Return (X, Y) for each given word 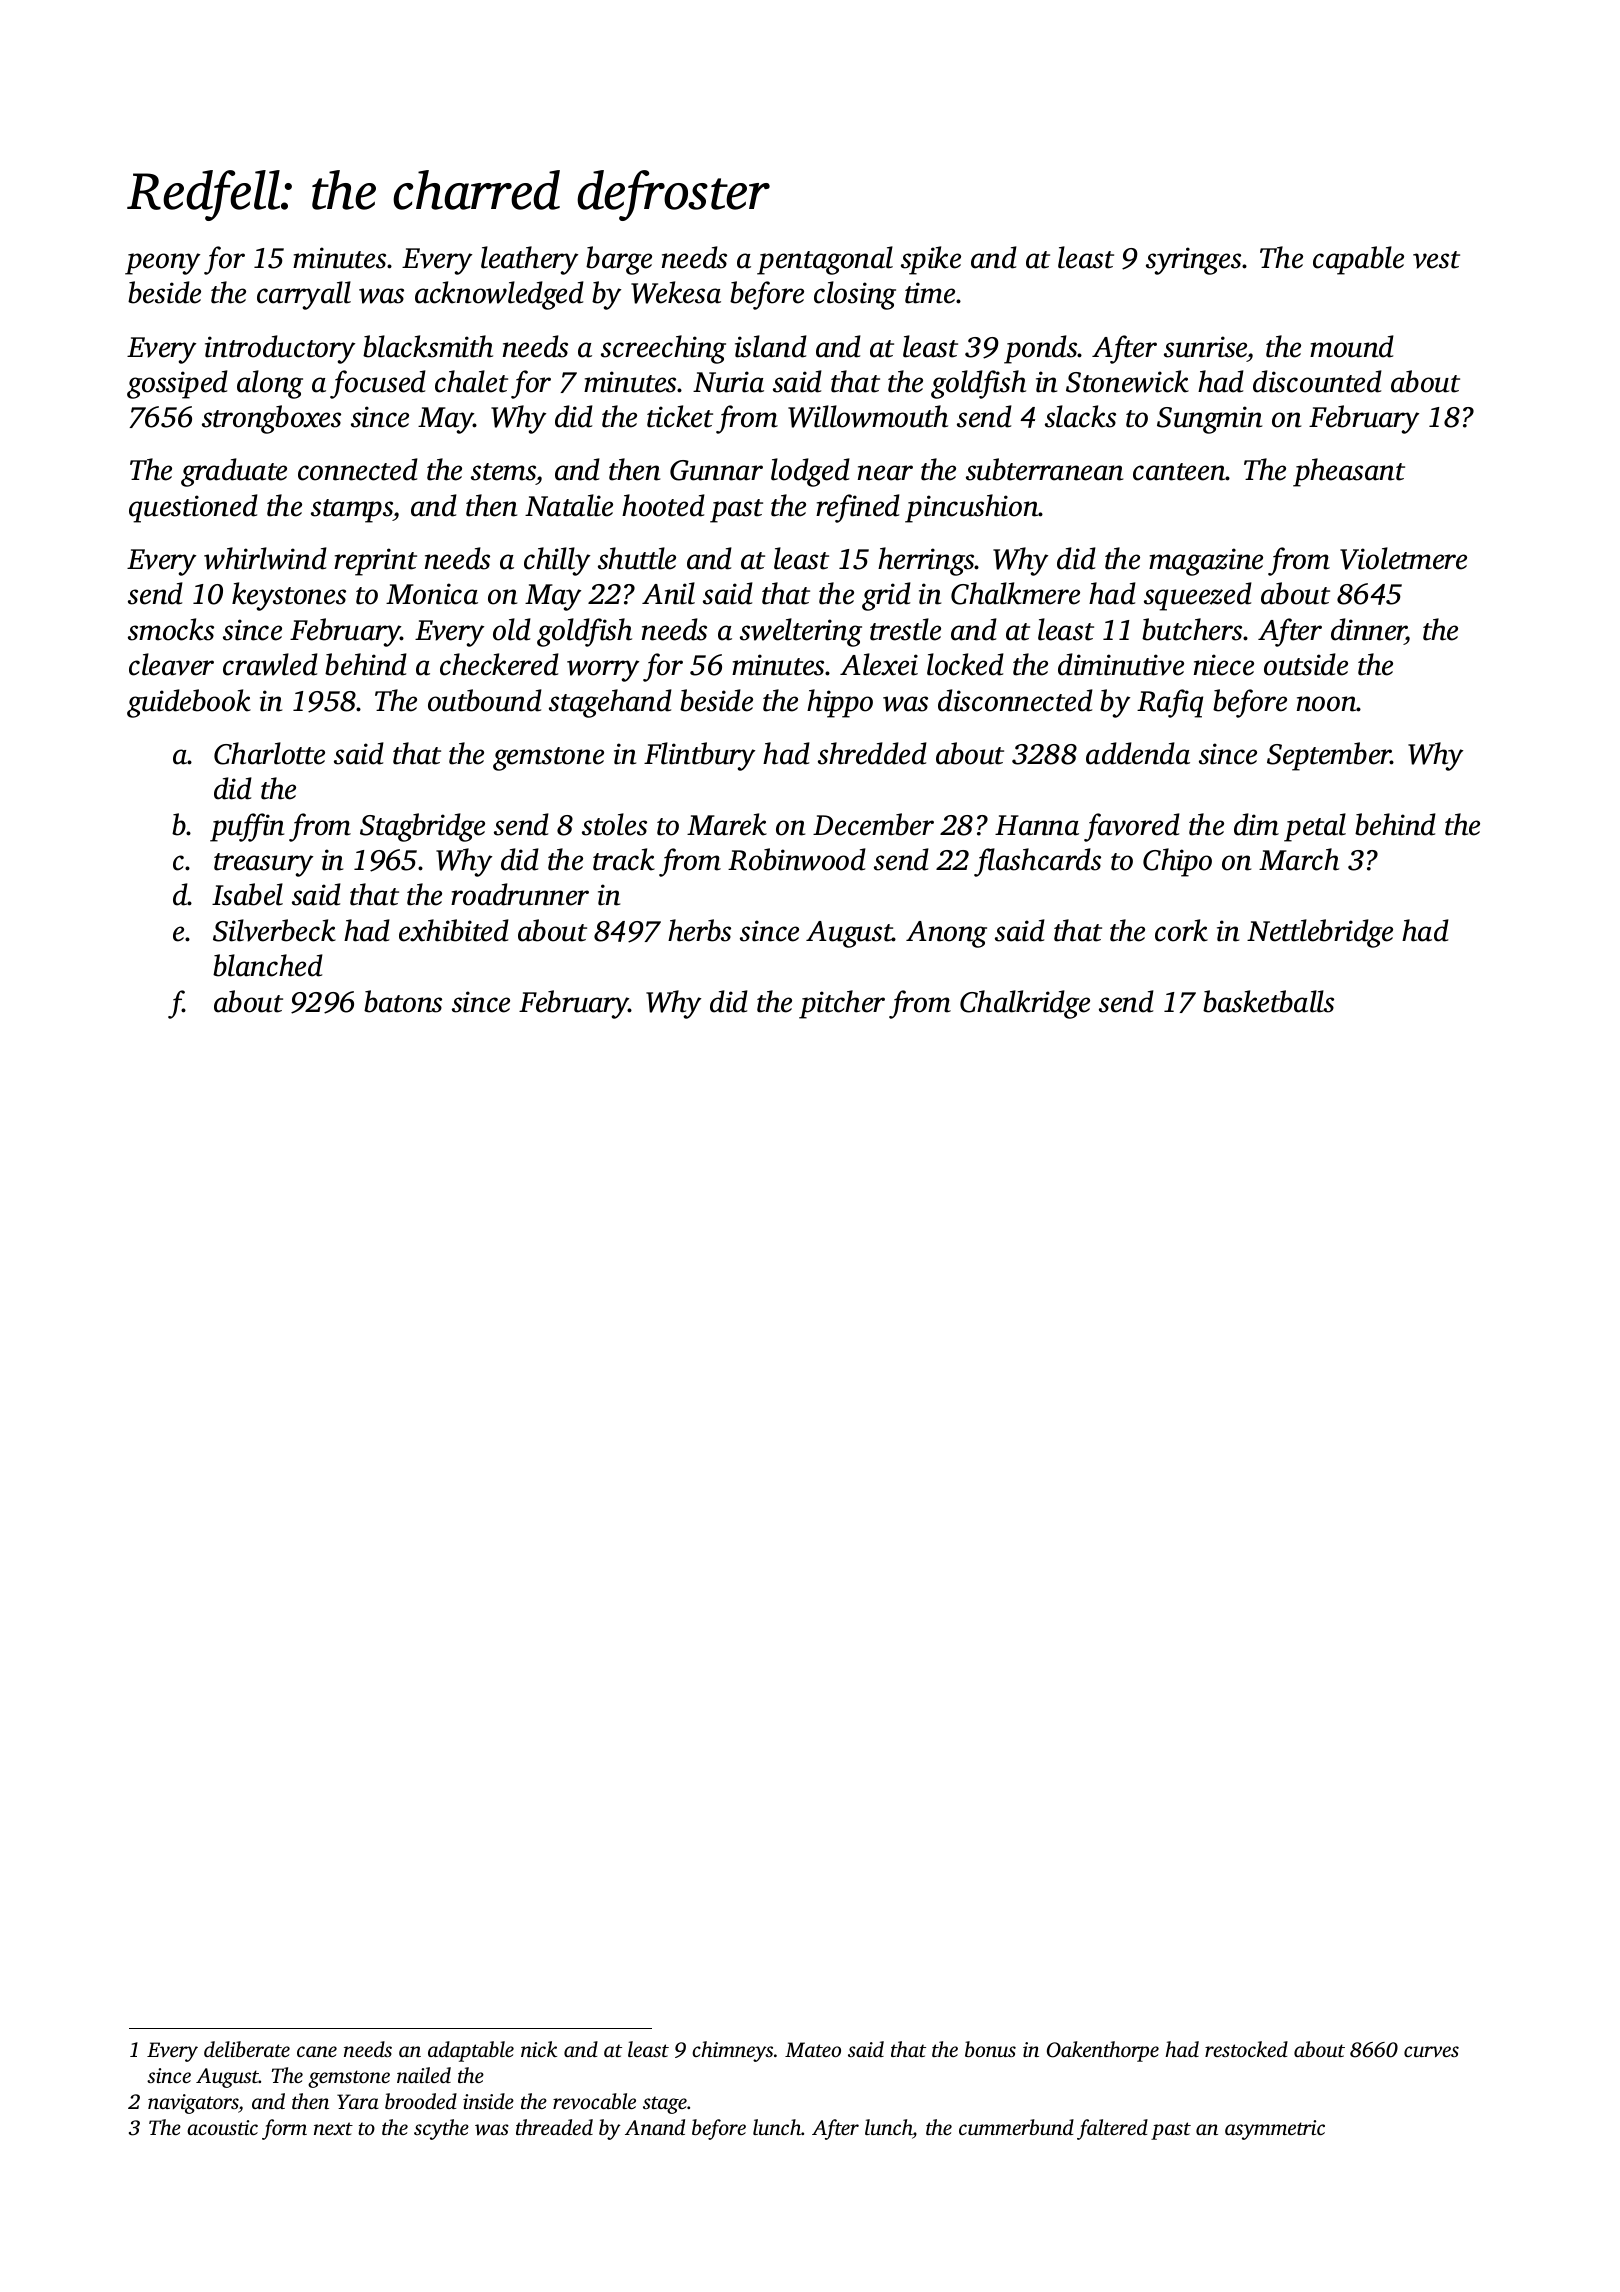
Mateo (813, 2049)
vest (1436, 260)
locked (965, 664)
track (624, 859)
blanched (268, 965)
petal (1315, 827)
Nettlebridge (1320, 933)
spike (931, 260)
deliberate (247, 2049)
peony (162, 264)
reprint (375, 562)
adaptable (471, 2051)
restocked (1246, 2049)
